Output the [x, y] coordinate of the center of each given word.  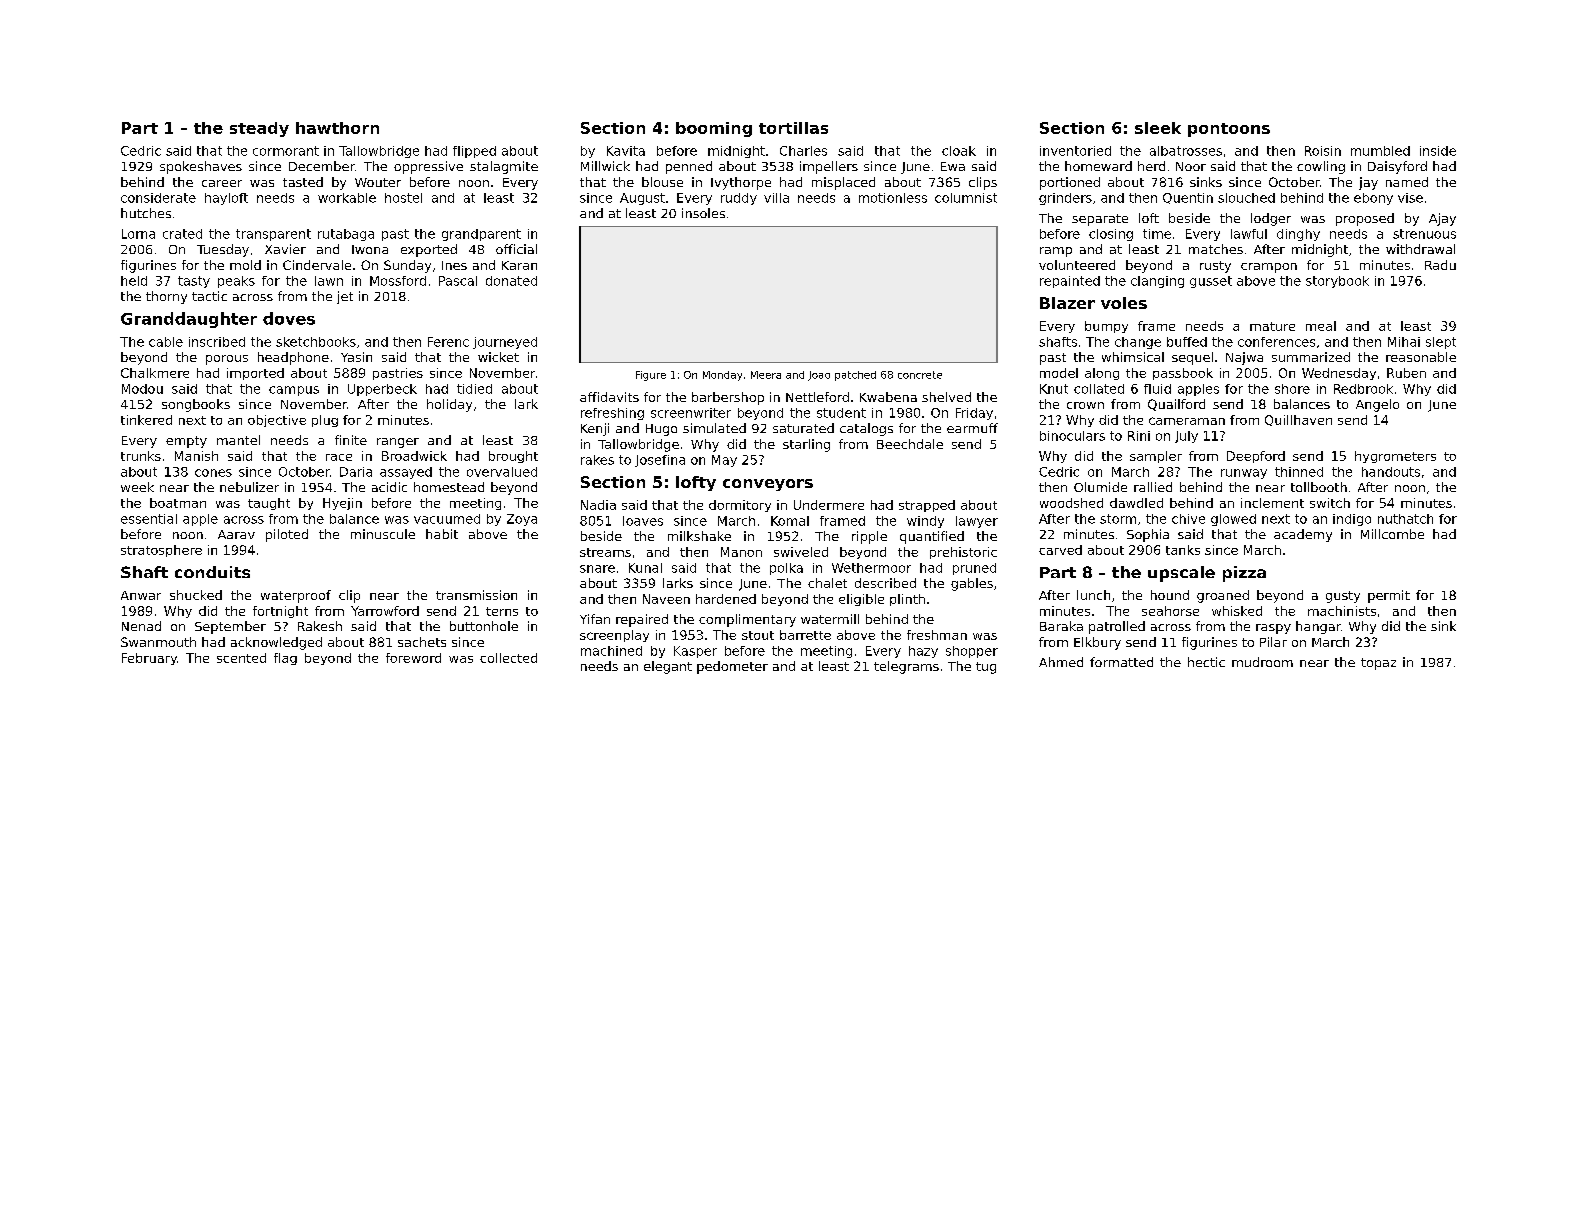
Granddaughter [189, 320]
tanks [1183, 550]
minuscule [383, 534]
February [149, 659]
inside [1438, 151]
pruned [974, 569]
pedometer [732, 667]
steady [259, 129]
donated [511, 281]
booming [714, 129]
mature [1272, 326]
